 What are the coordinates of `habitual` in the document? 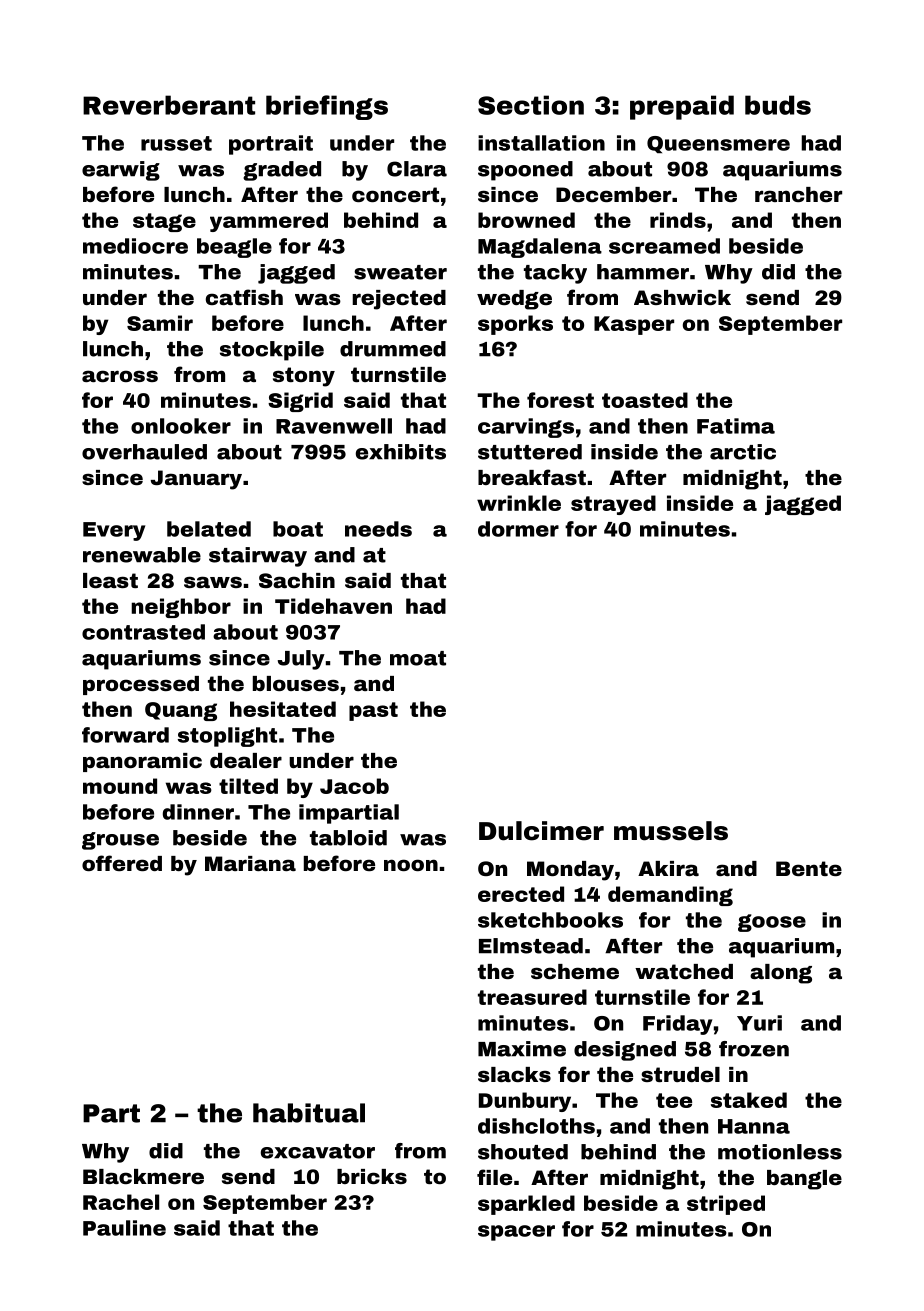 It's located at (309, 1113).
